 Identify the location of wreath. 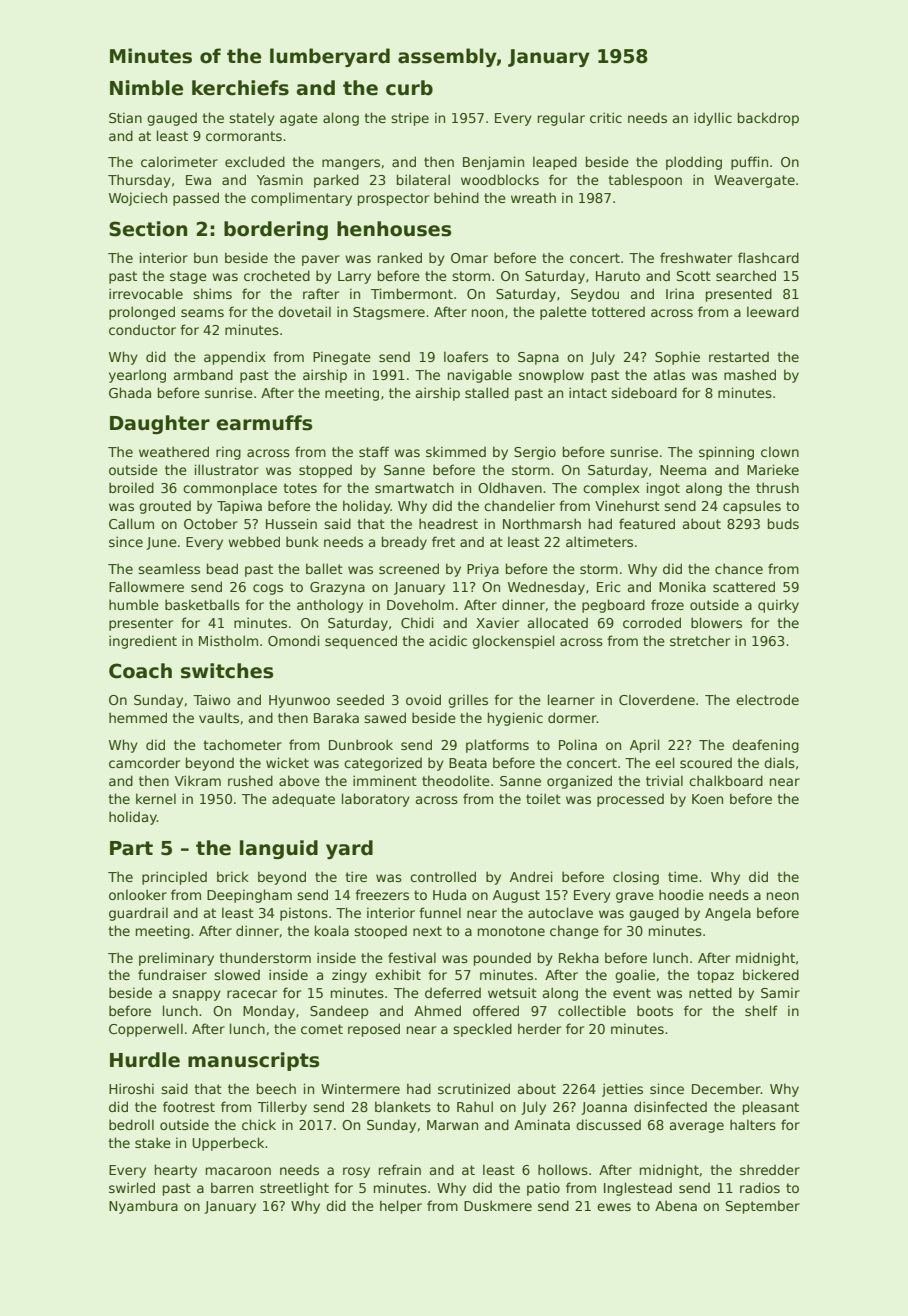
(533, 197).
